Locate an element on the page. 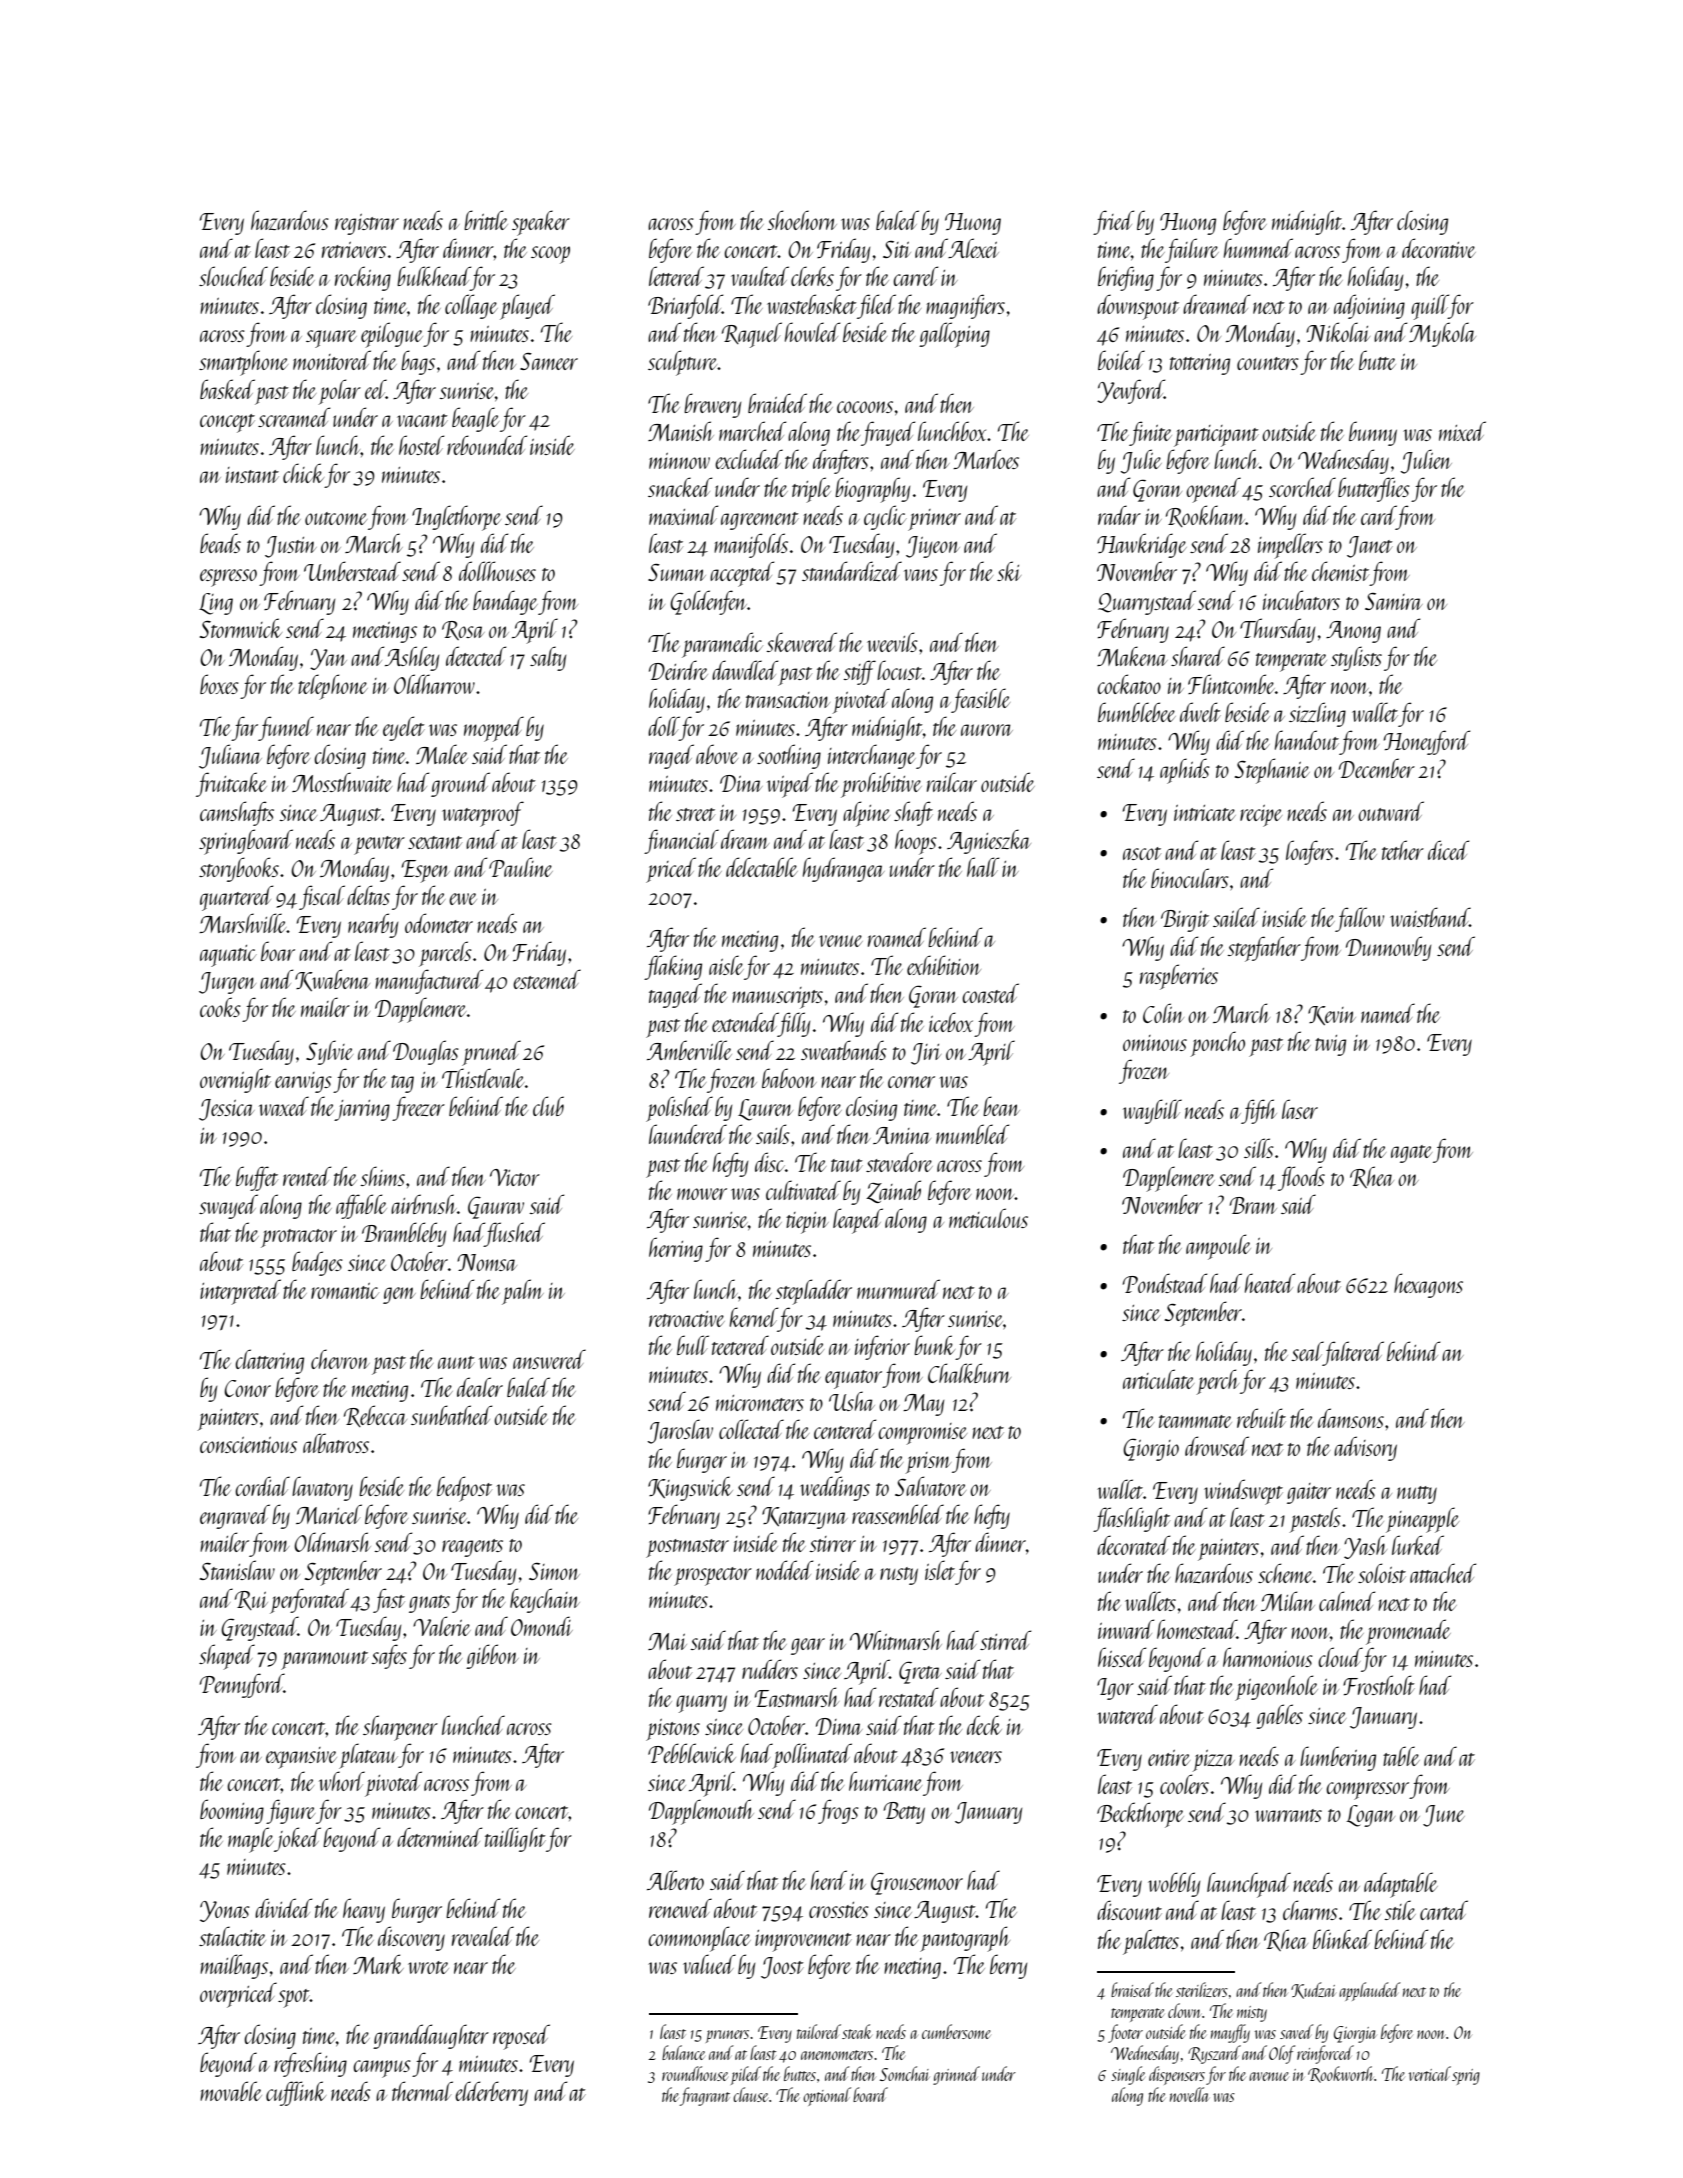 The width and height of the image is (1683, 2178). shoehorn is located at coordinates (802, 220).
